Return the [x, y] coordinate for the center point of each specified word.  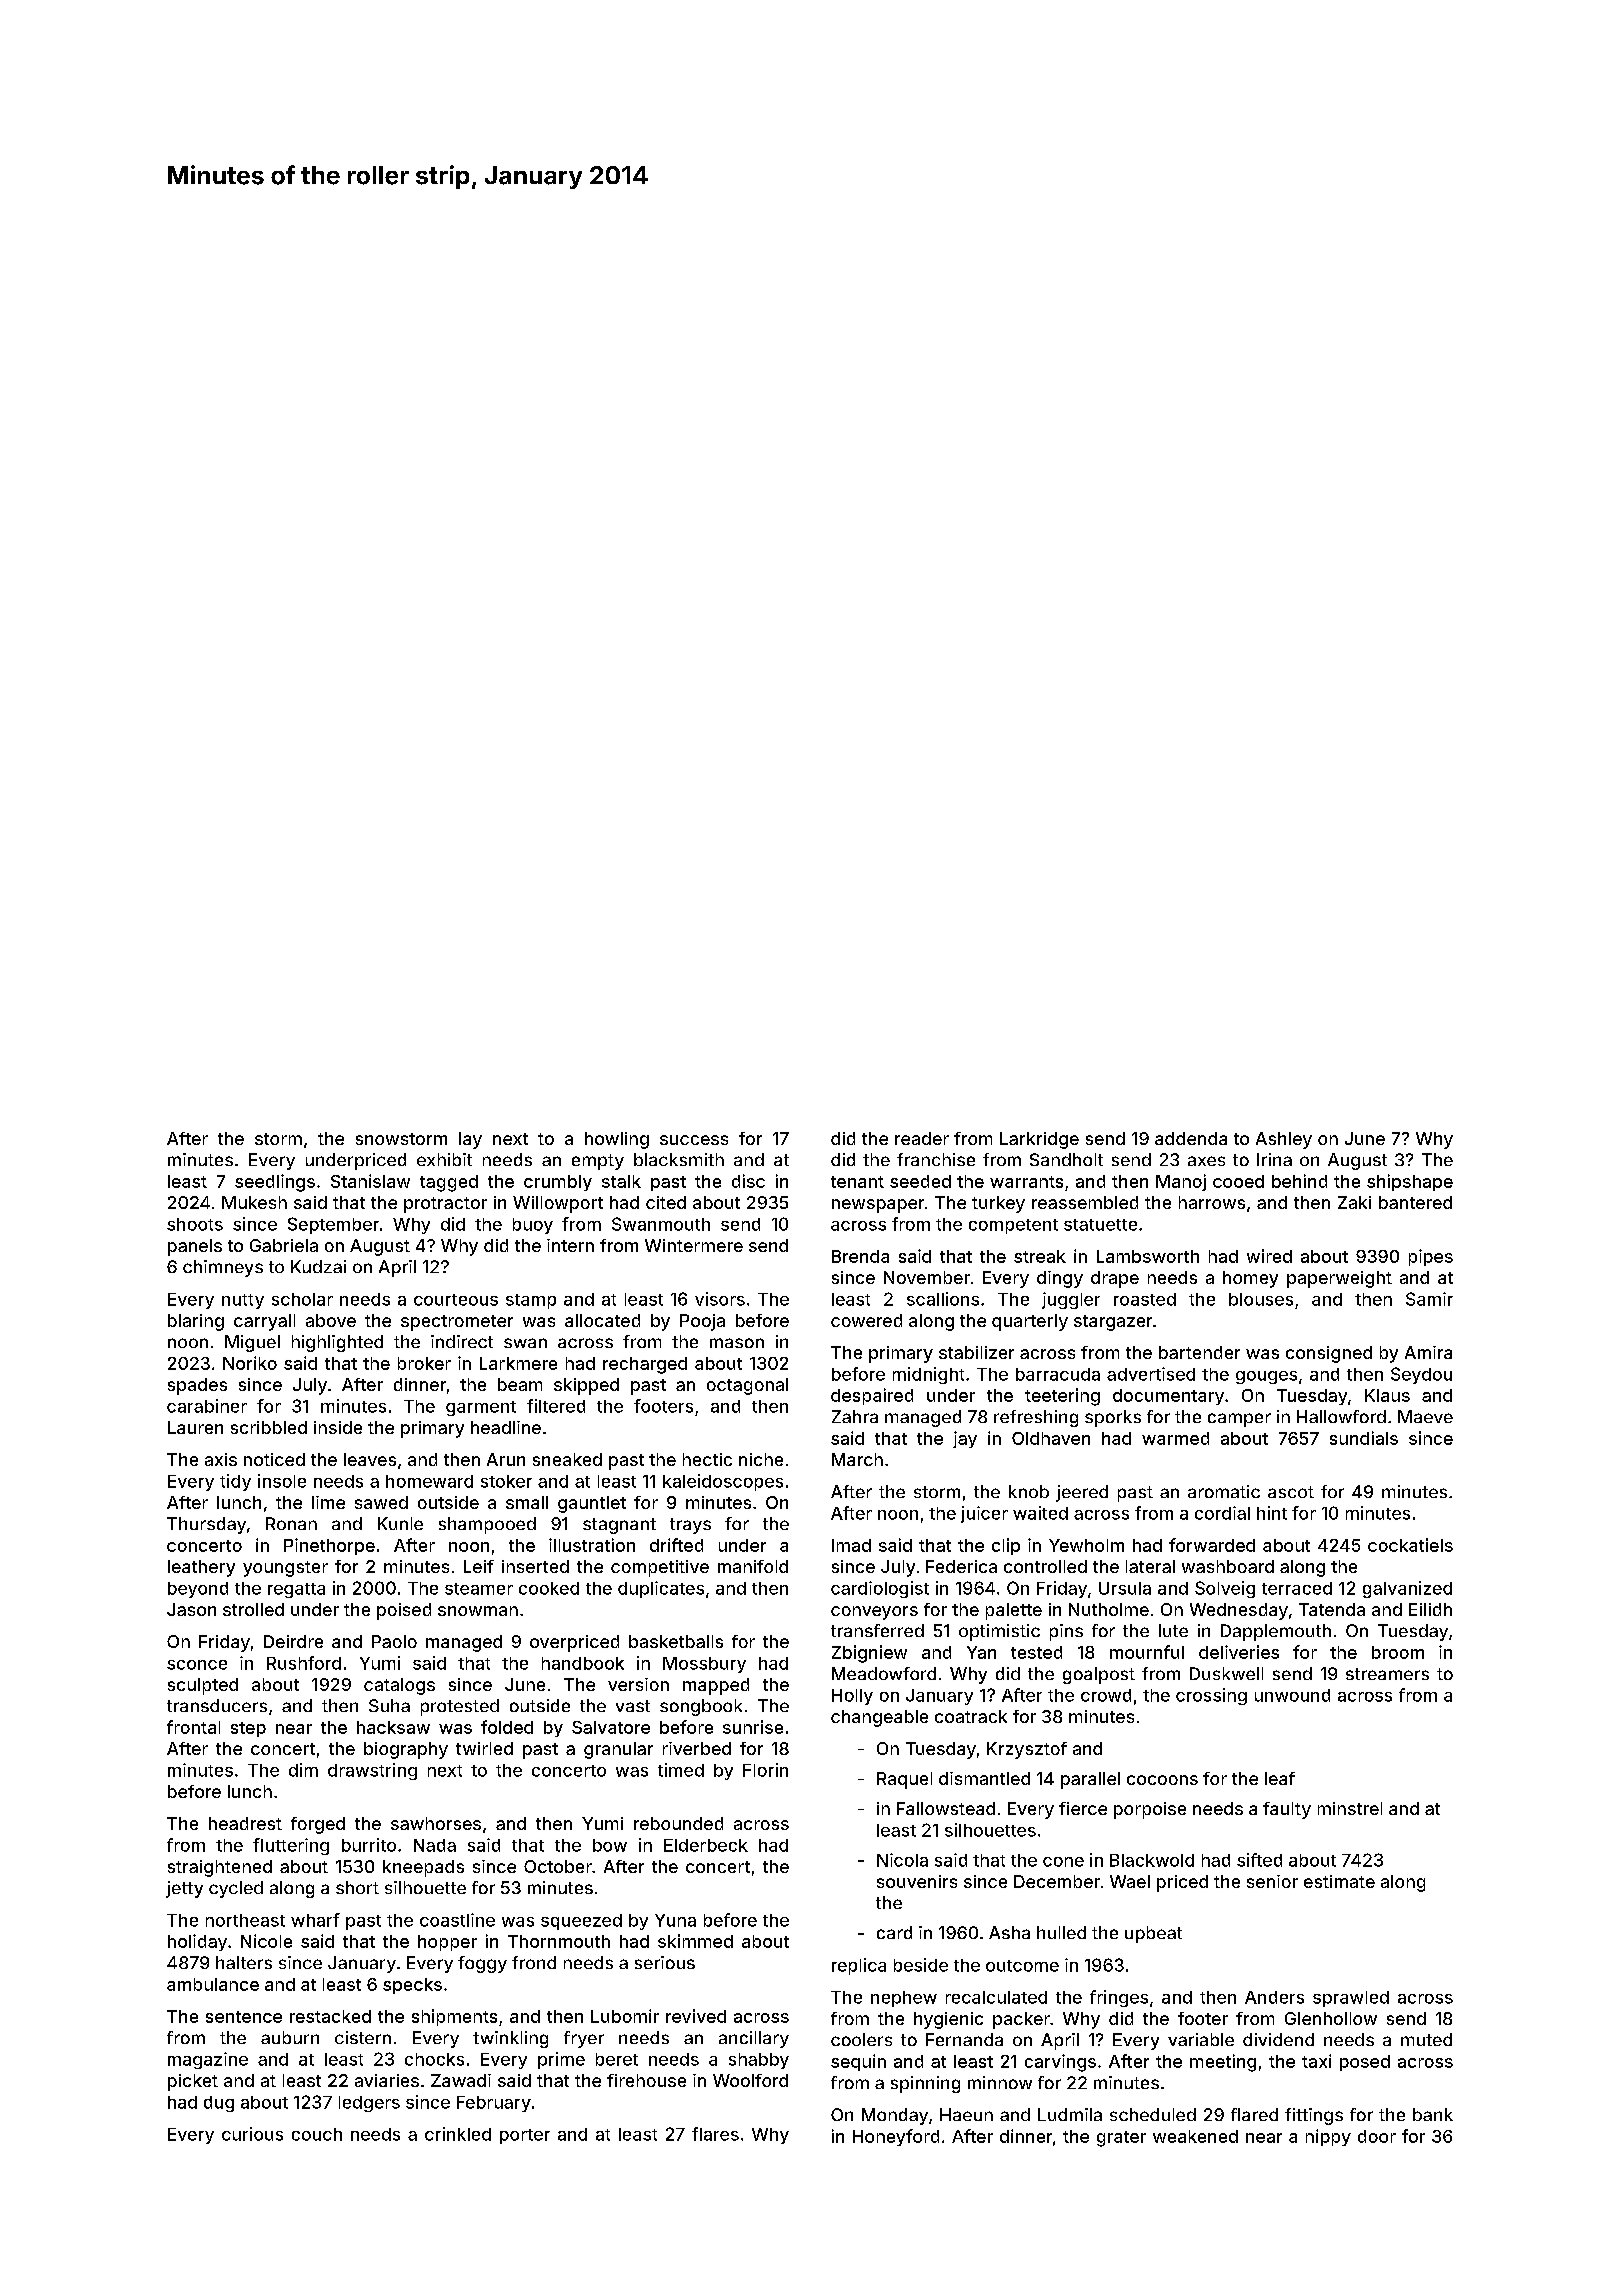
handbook [583, 1663]
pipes [1431, 1257]
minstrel [1350, 1808]
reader [922, 1138]
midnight [928, 1375]
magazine [208, 2060]
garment [481, 1408]
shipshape [1410, 1182]
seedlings [275, 1183]
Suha [389, 1705]
